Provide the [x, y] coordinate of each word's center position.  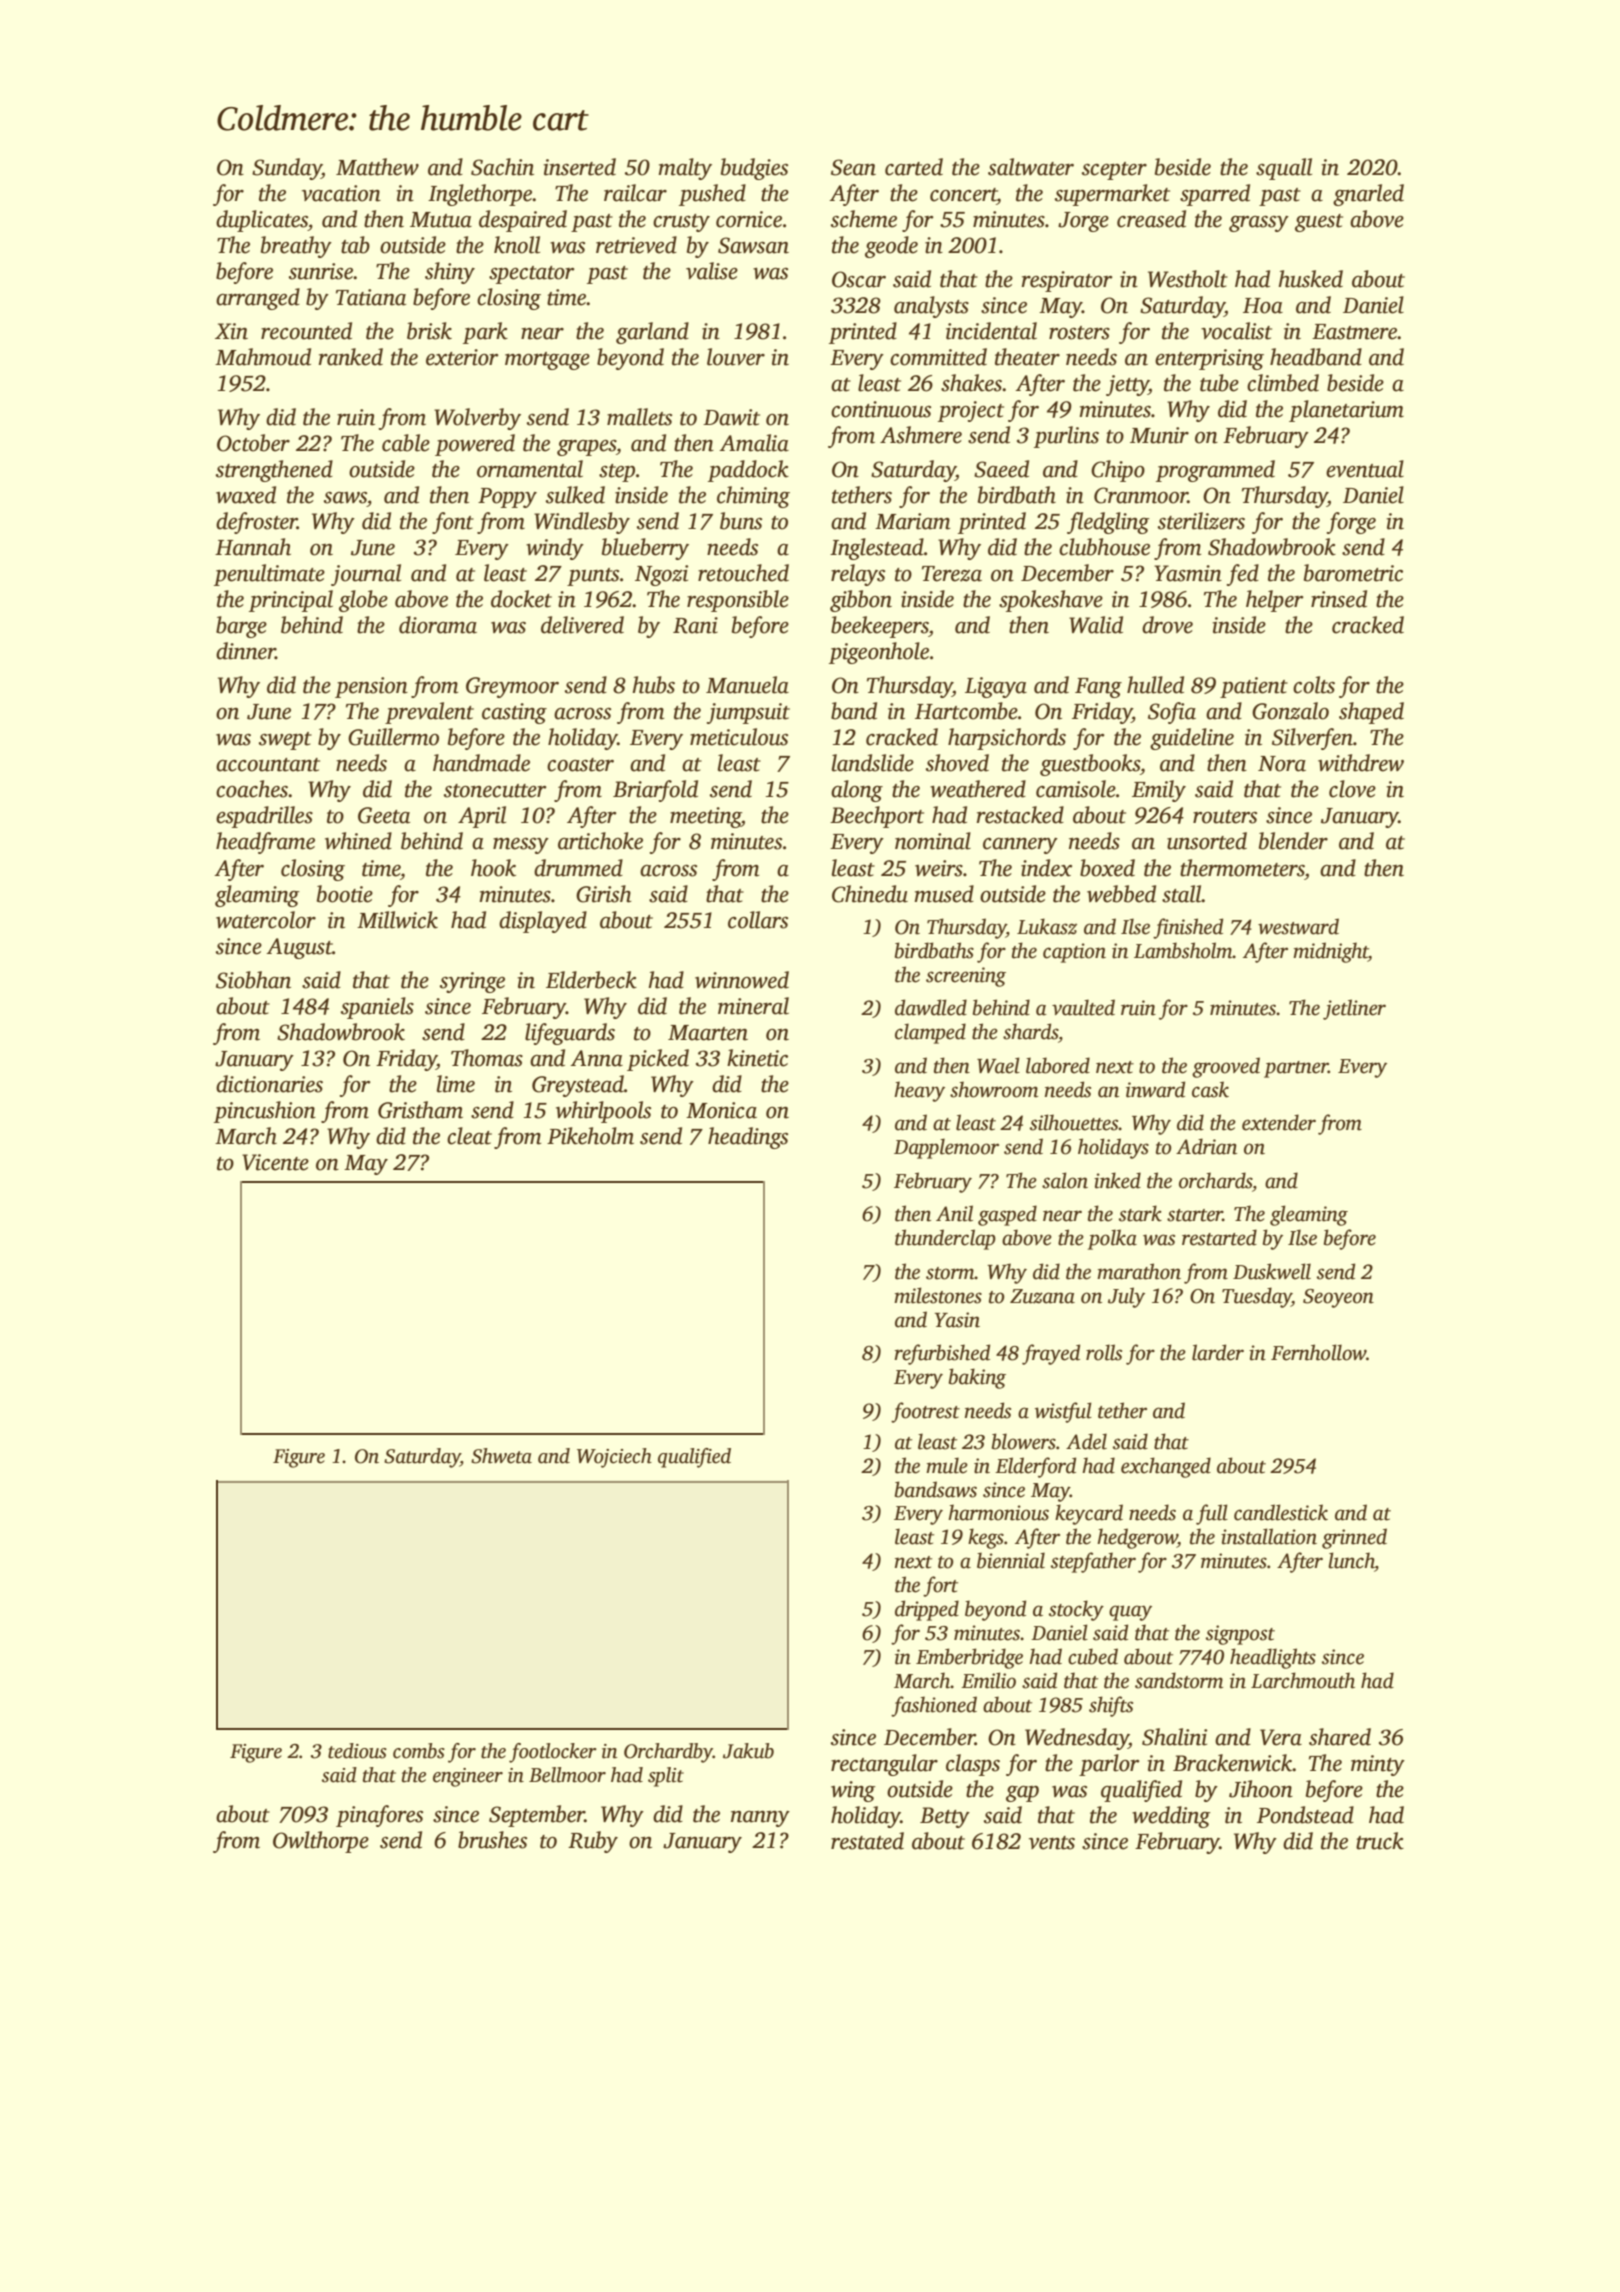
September [537, 1816]
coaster [580, 765]
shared [1340, 1737]
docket [521, 599]
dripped [927, 1610]
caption [1074, 953]
